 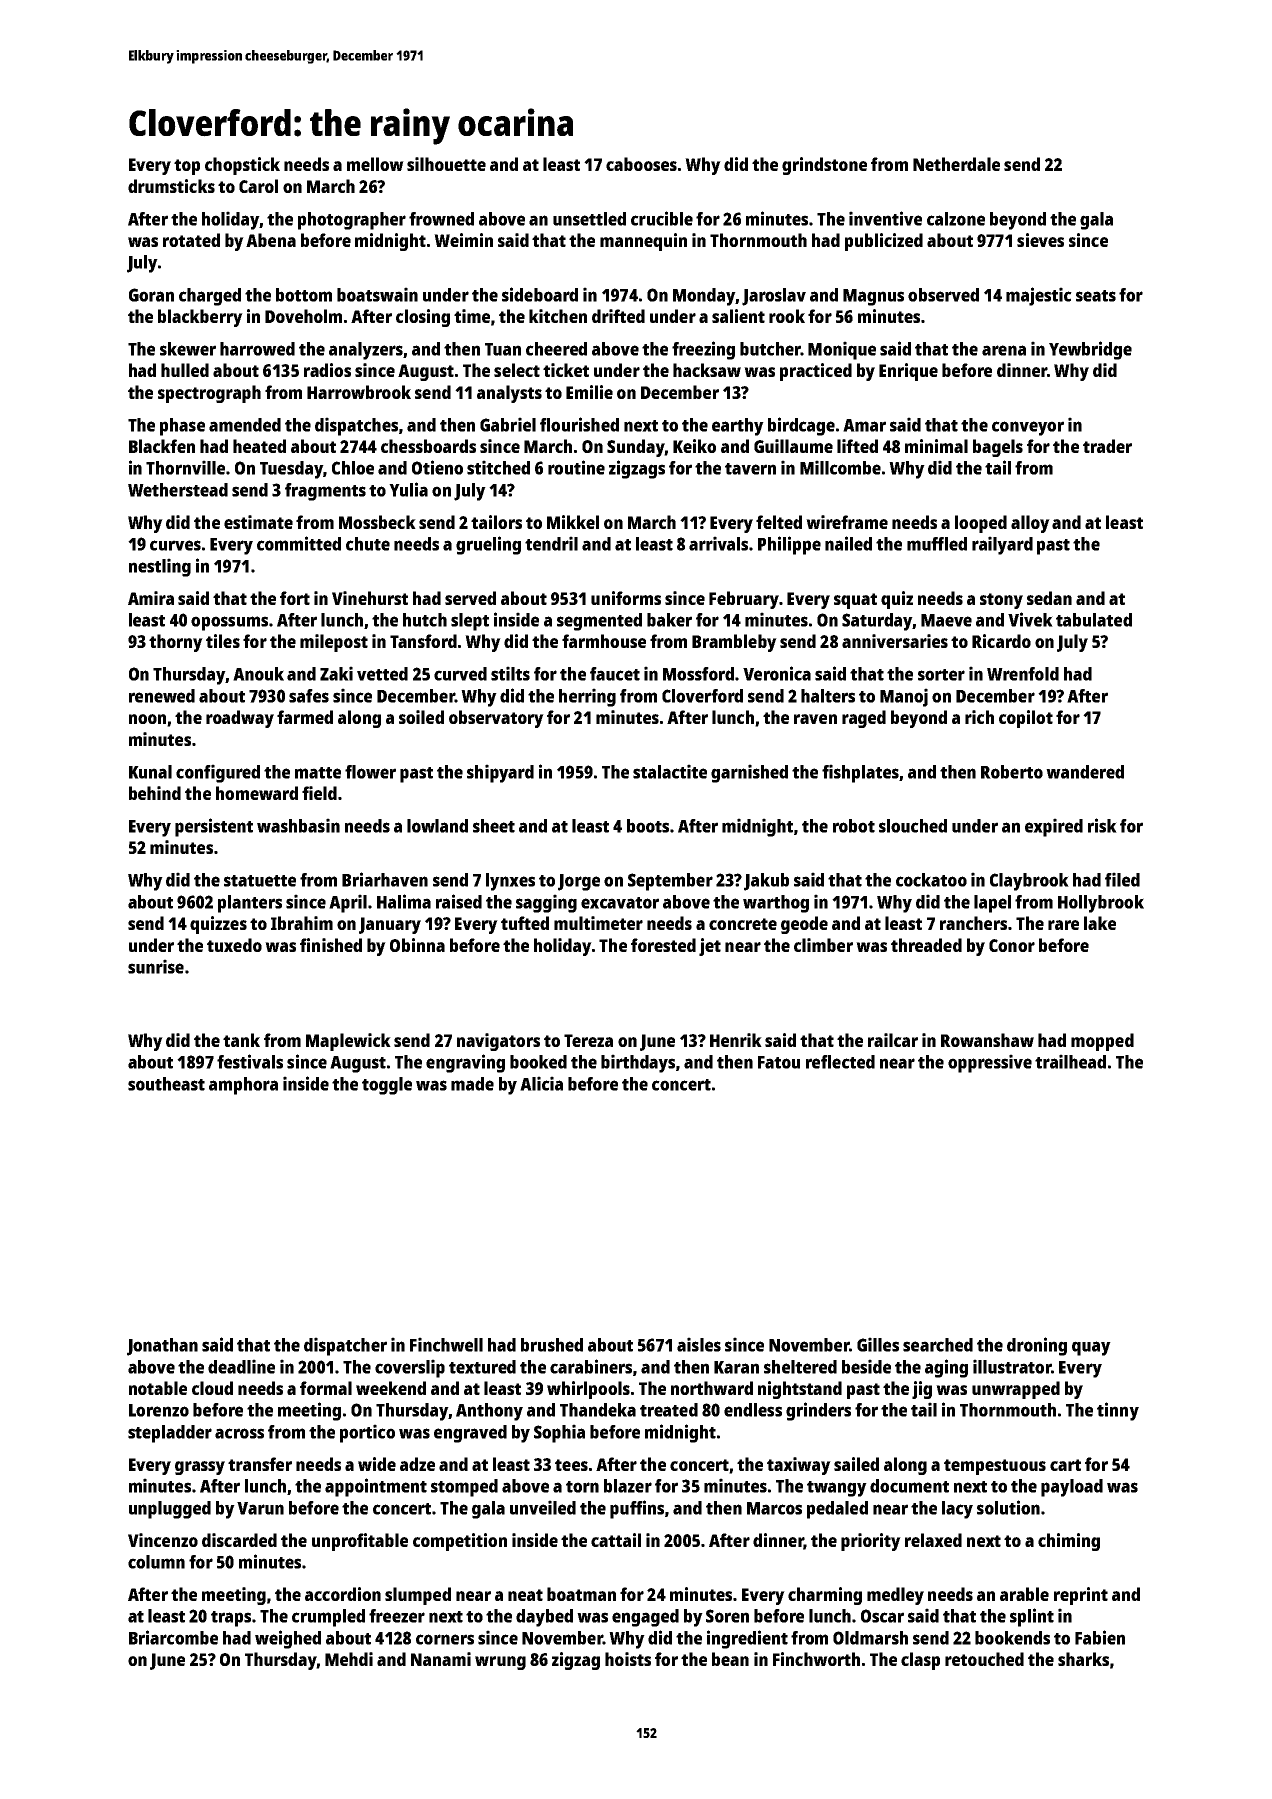 I want to click on trailhead, so click(x=1070, y=1061).
